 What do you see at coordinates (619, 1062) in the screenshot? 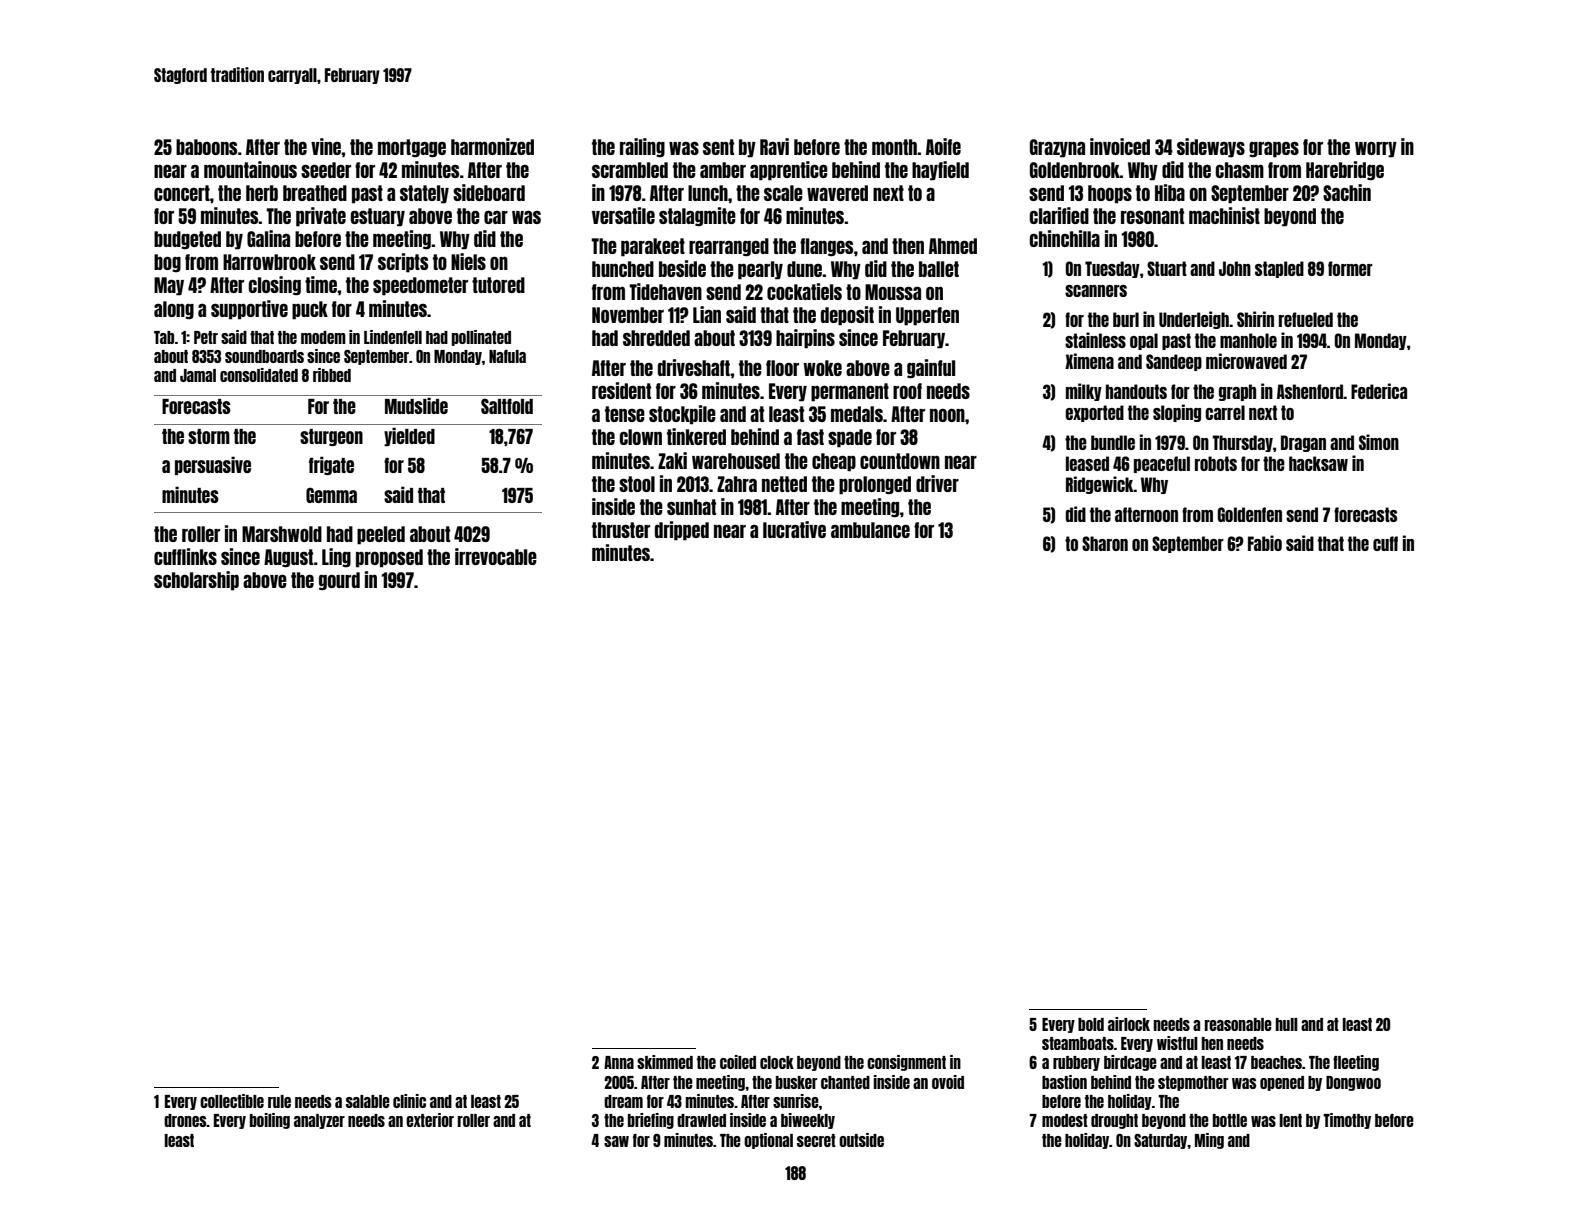
I see `Anna` at bounding box center [619, 1062].
